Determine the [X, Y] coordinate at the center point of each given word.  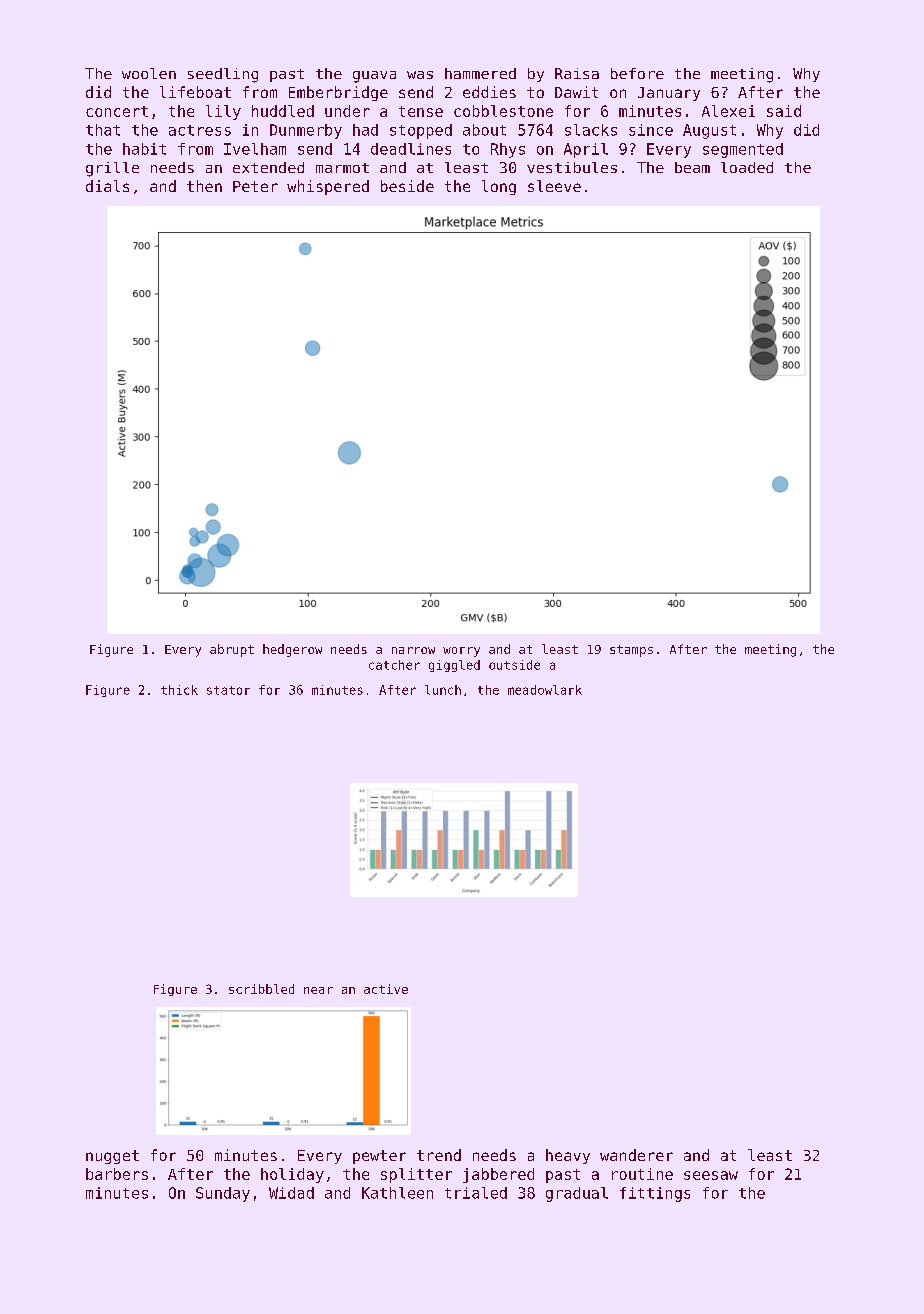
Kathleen [397, 1193]
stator [228, 690]
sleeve [554, 186]
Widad [291, 1193]
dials [107, 186]
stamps [631, 651]
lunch [443, 690]
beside [407, 186]
